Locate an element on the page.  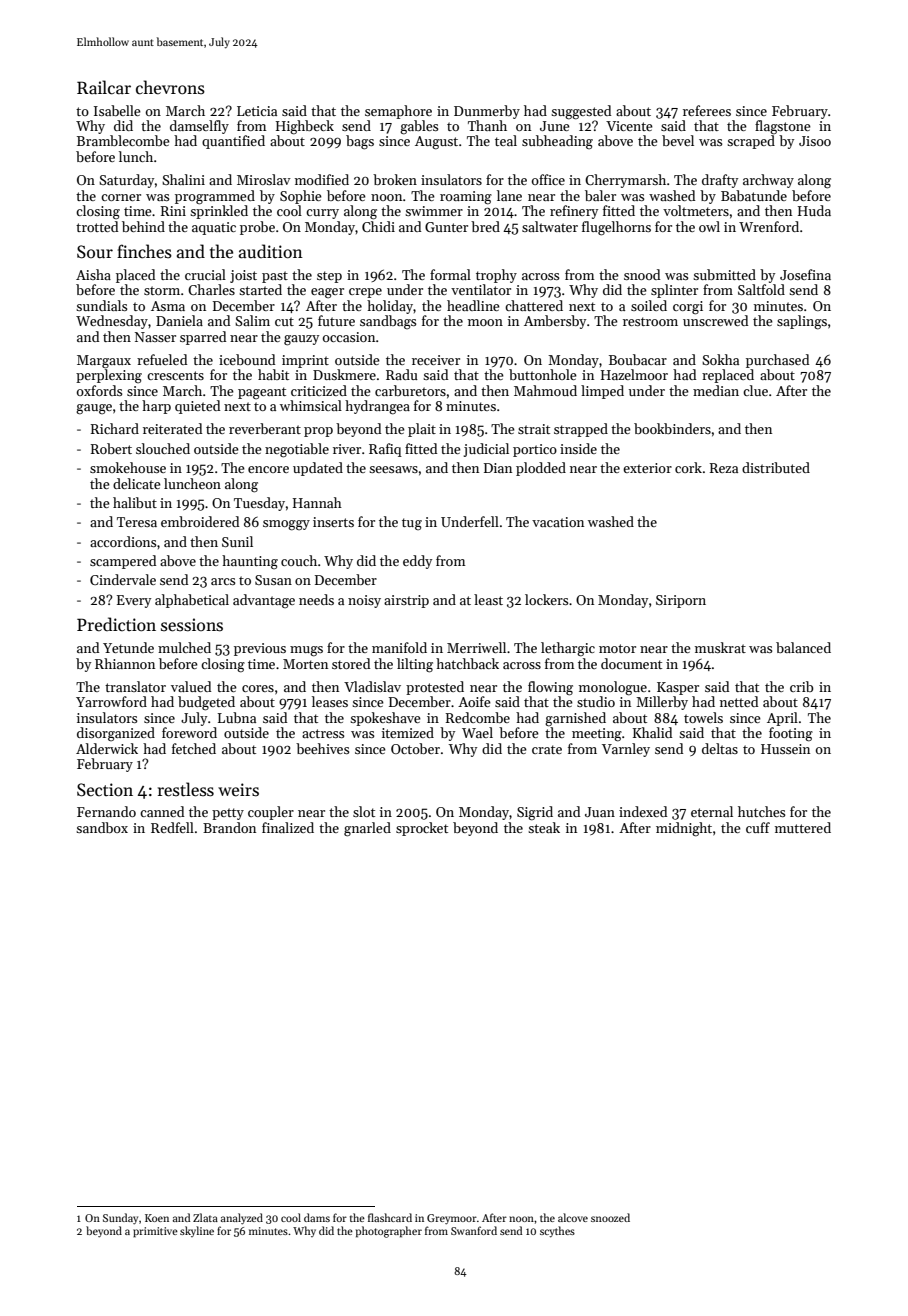
August is located at coordinates (436, 143).
